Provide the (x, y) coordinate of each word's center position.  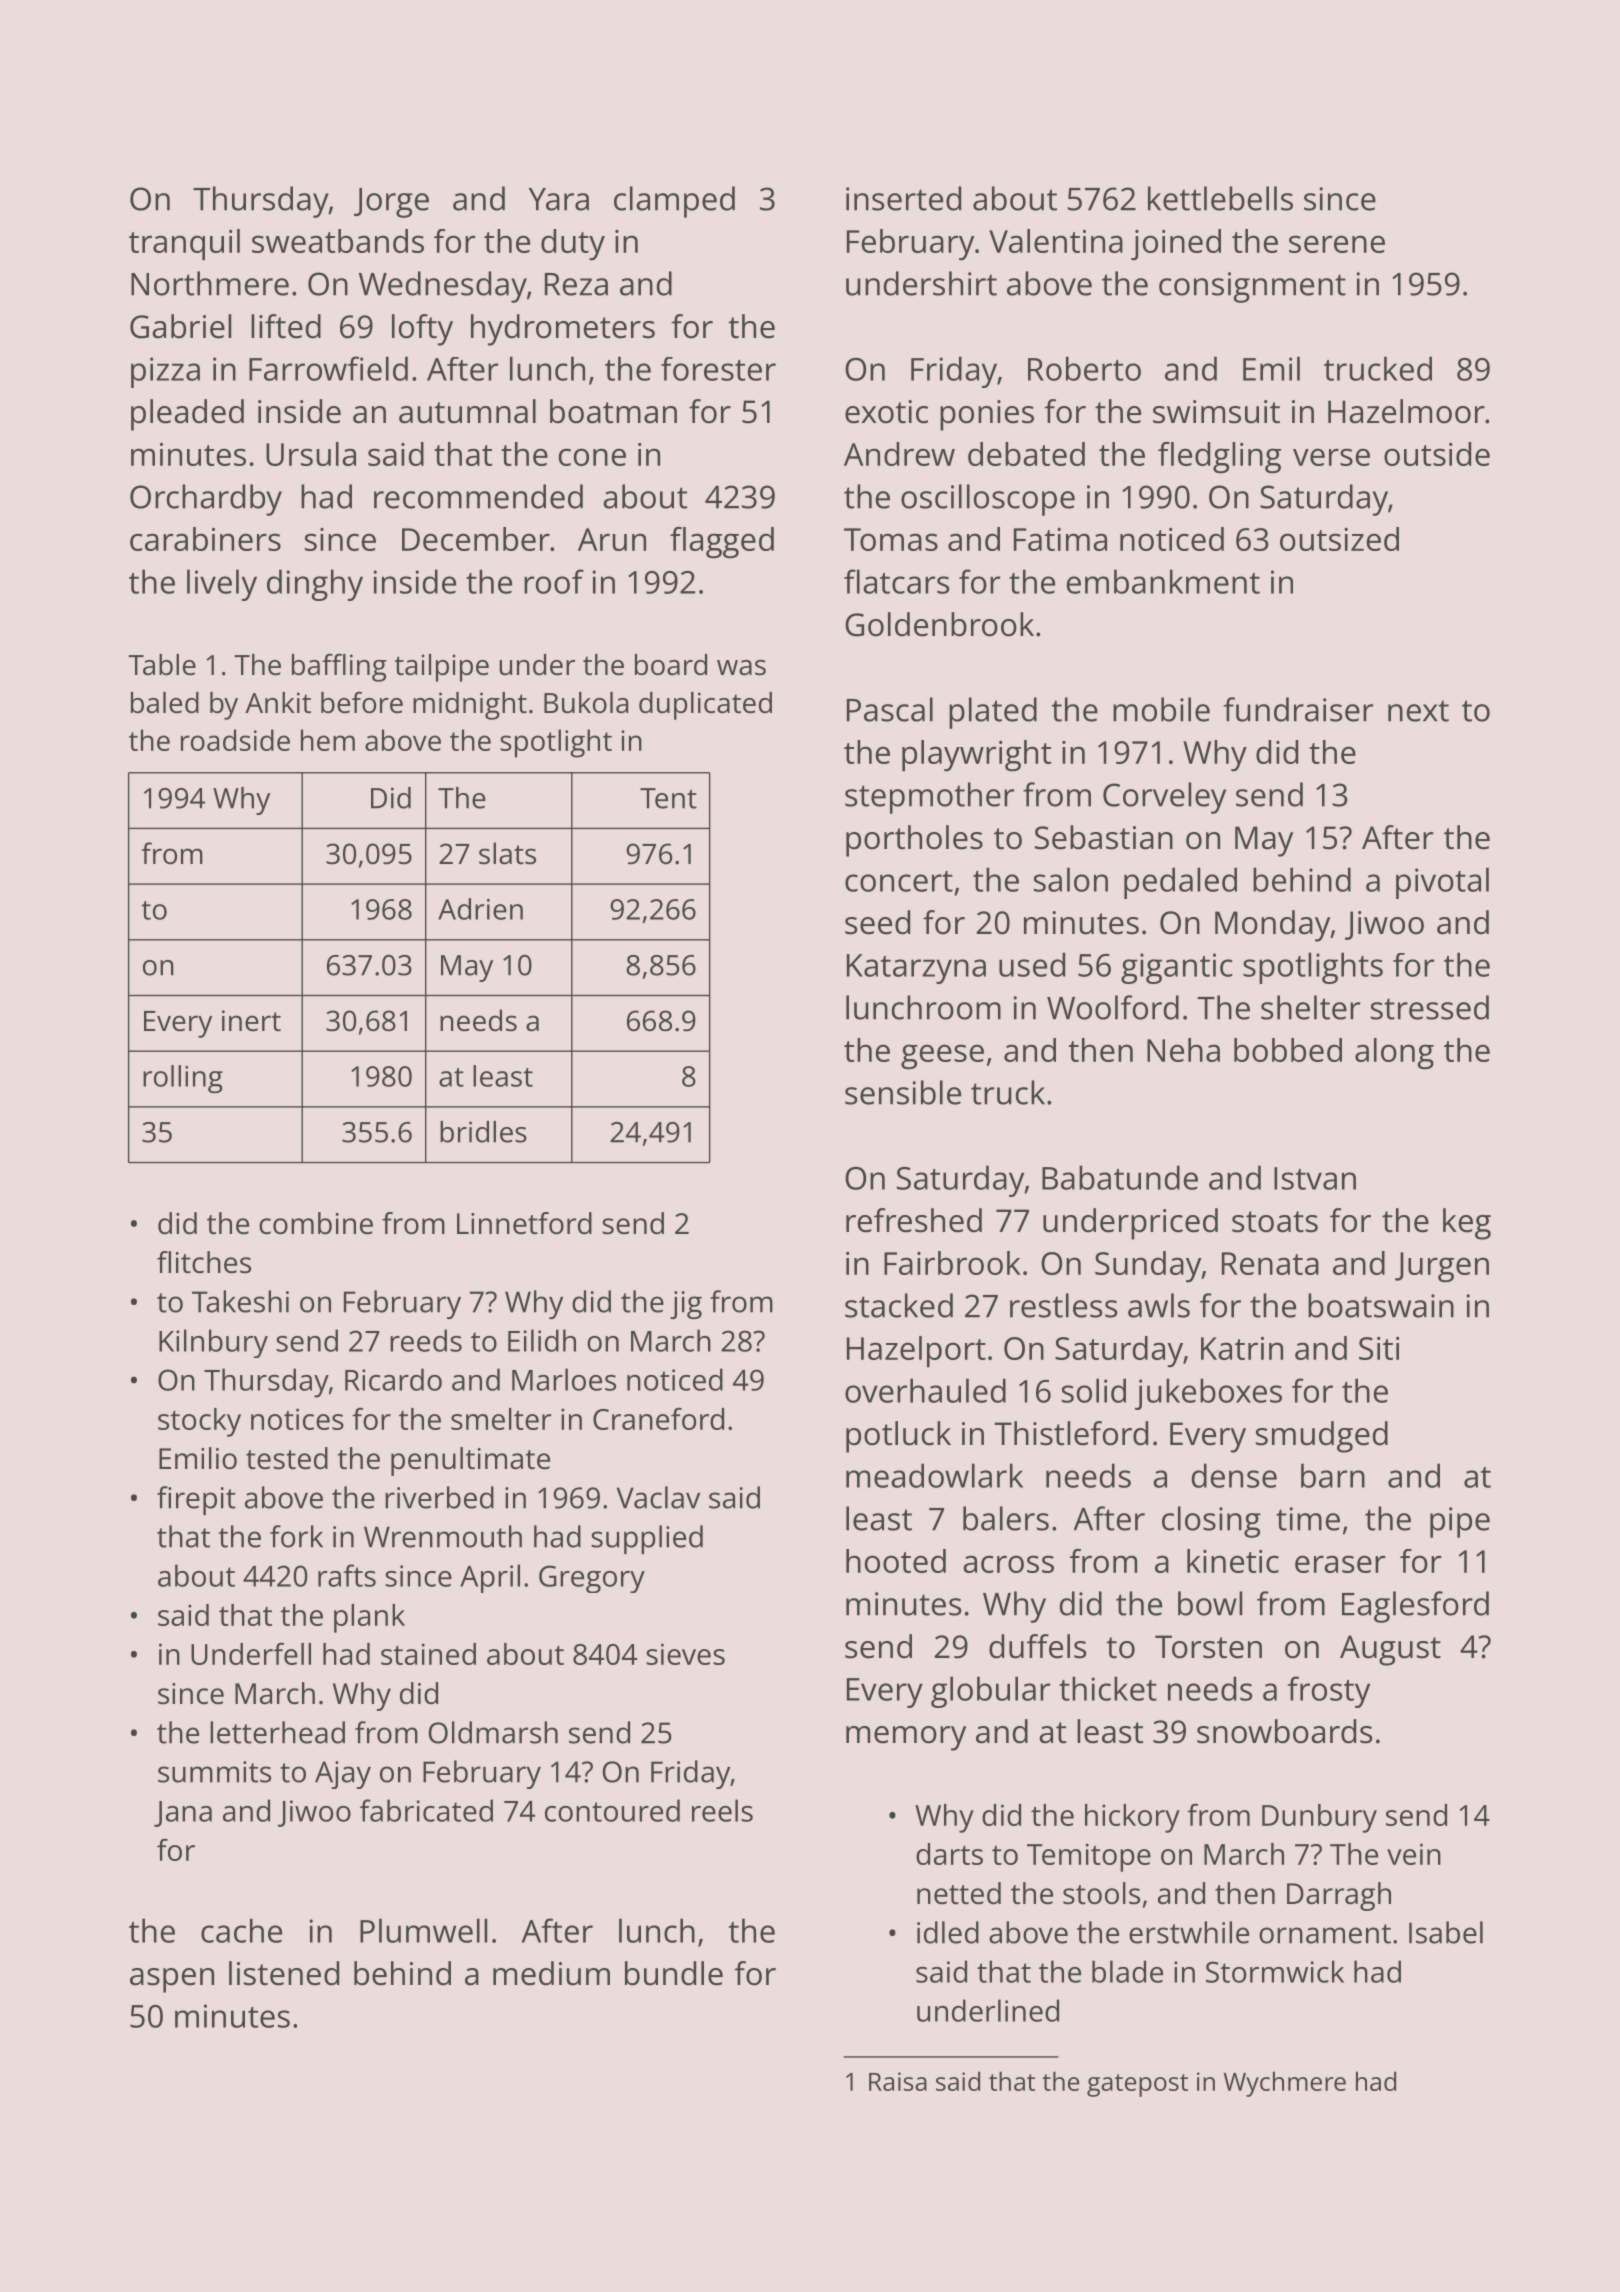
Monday (1272, 926)
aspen (172, 1980)
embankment (1163, 581)
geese (942, 1057)
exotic (886, 412)
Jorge (391, 203)
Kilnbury (213, 1343)
